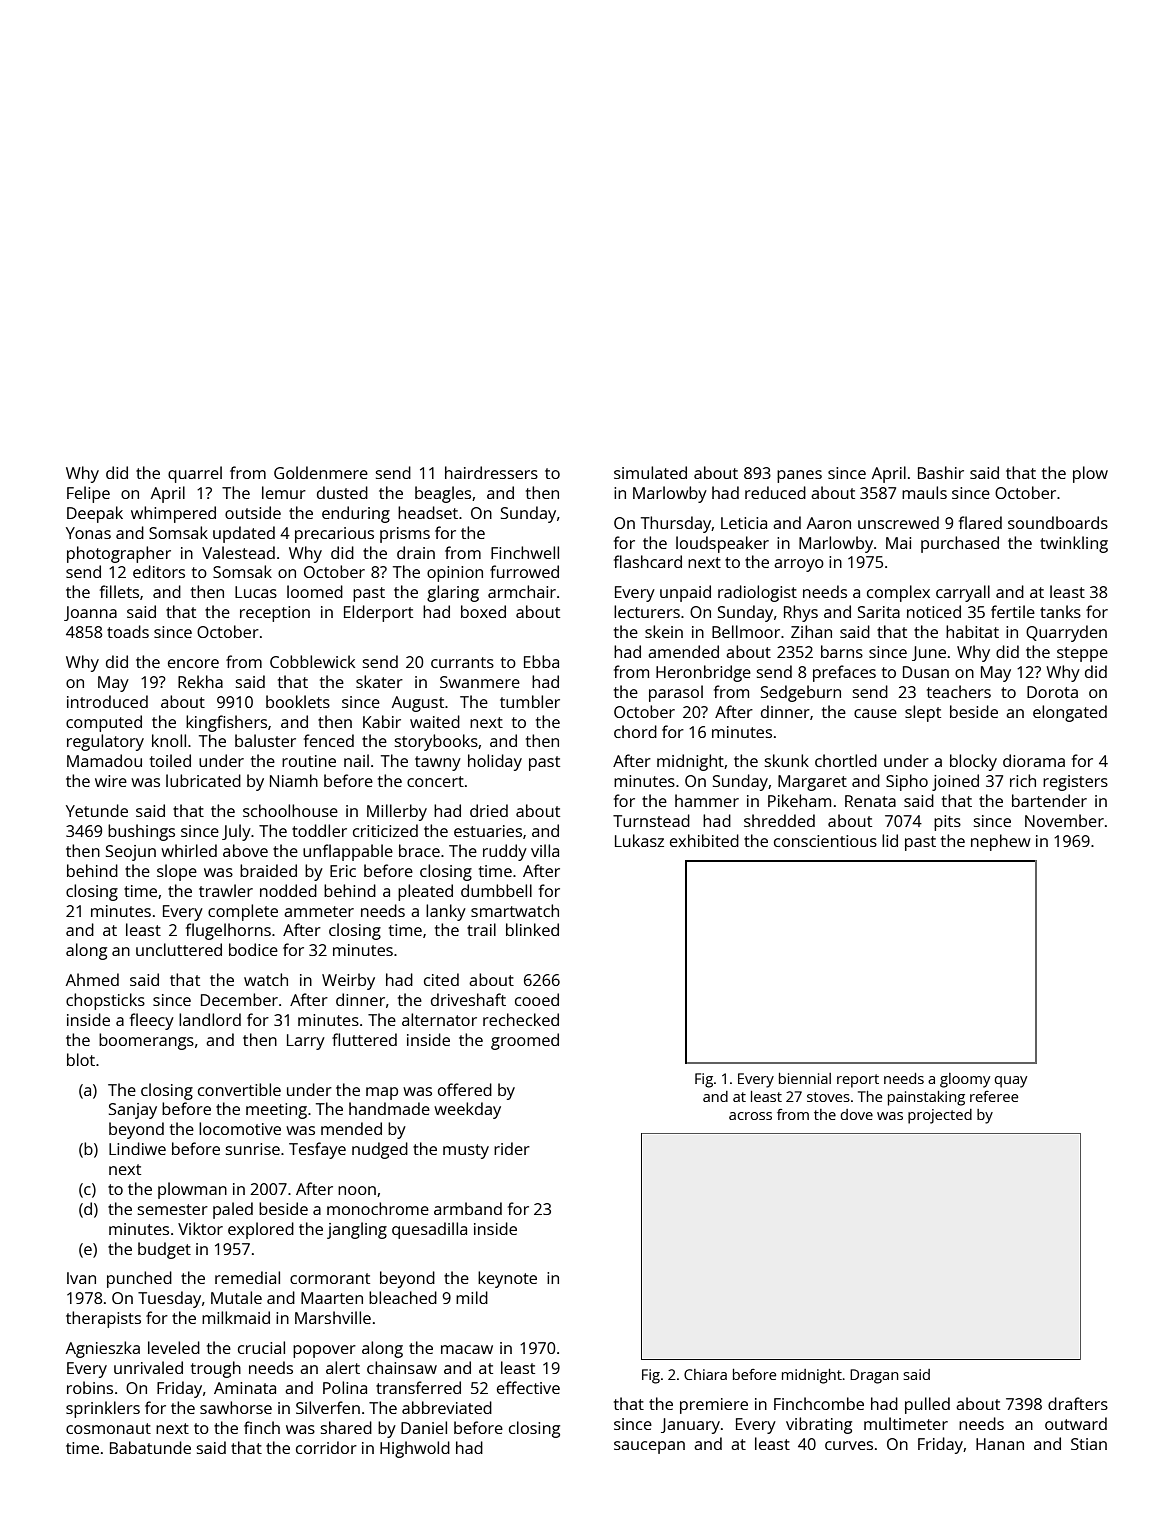  I want to click on introduced, so click(107, 701).
